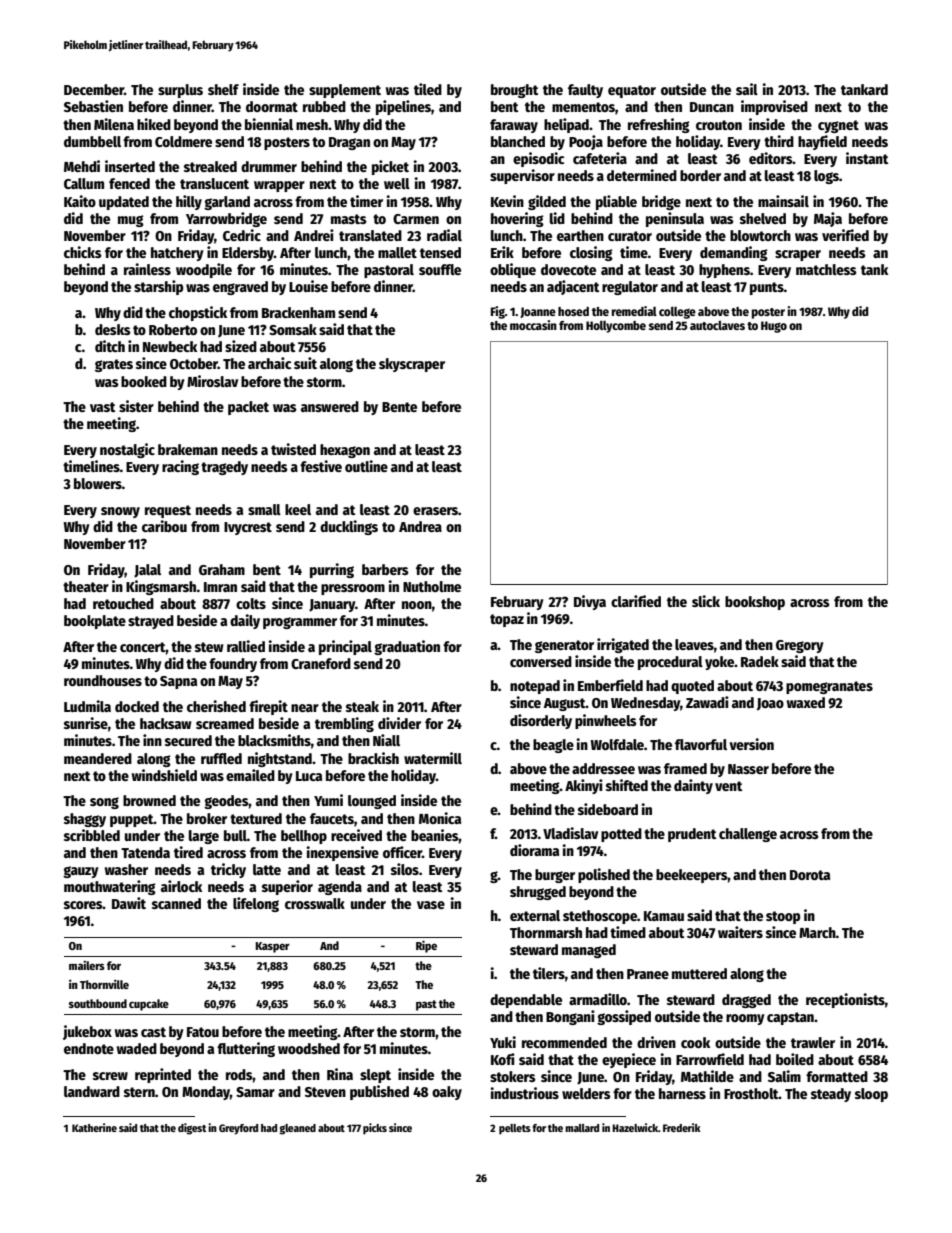 Image resolution: width=952 pixels, height=1233 pixels. Describe the element at coordinates (774, 107) in the screenshot. I see `improvised` at that location.
